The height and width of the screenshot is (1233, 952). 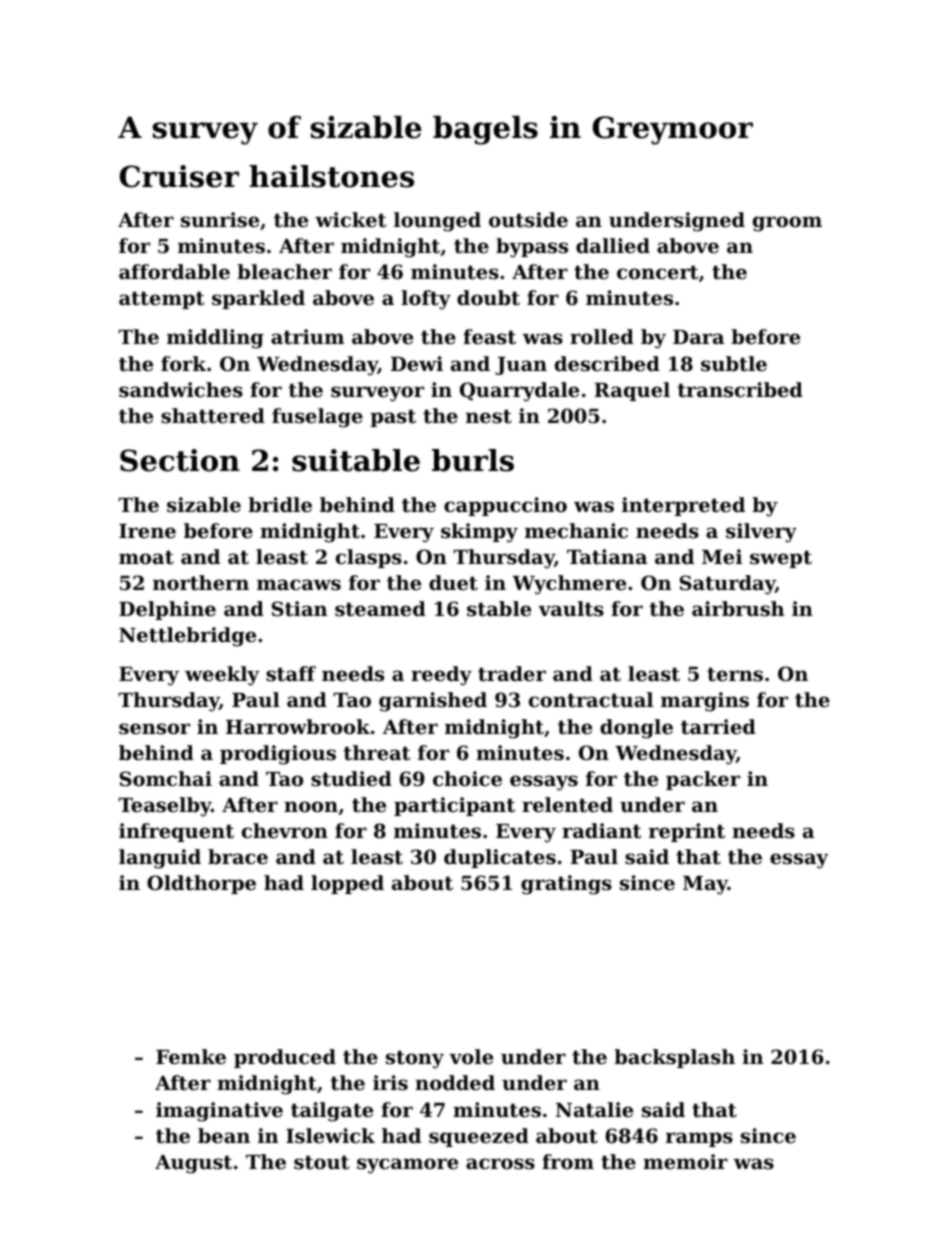 What do you see at coordinates (331, 176) in the screenshot?
I see `hailstones` at bounding box center [331, 176].
